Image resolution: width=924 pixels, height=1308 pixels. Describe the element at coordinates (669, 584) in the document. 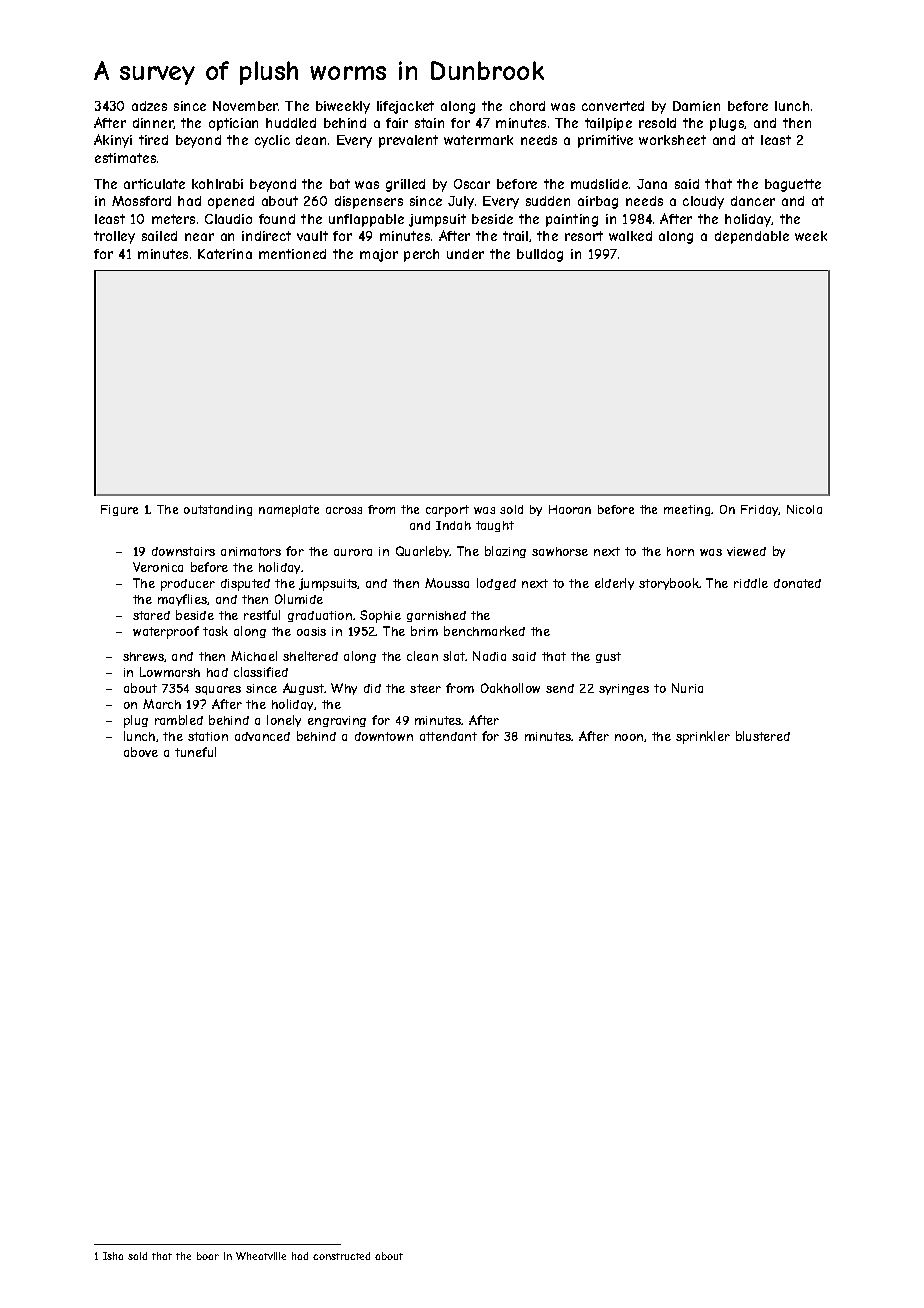

I see `storybook` at that location.
